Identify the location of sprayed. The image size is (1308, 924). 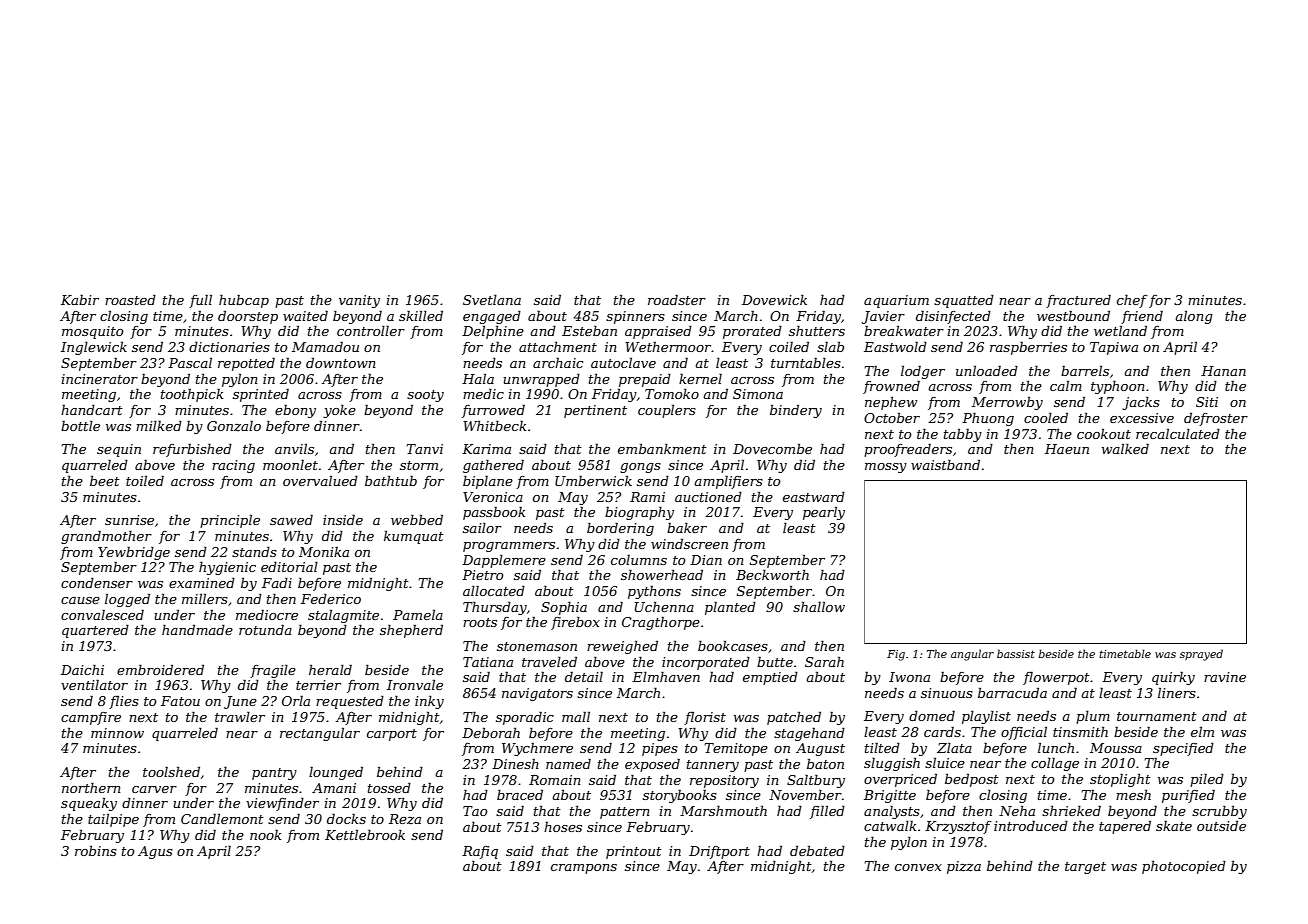
(1201, 655).
